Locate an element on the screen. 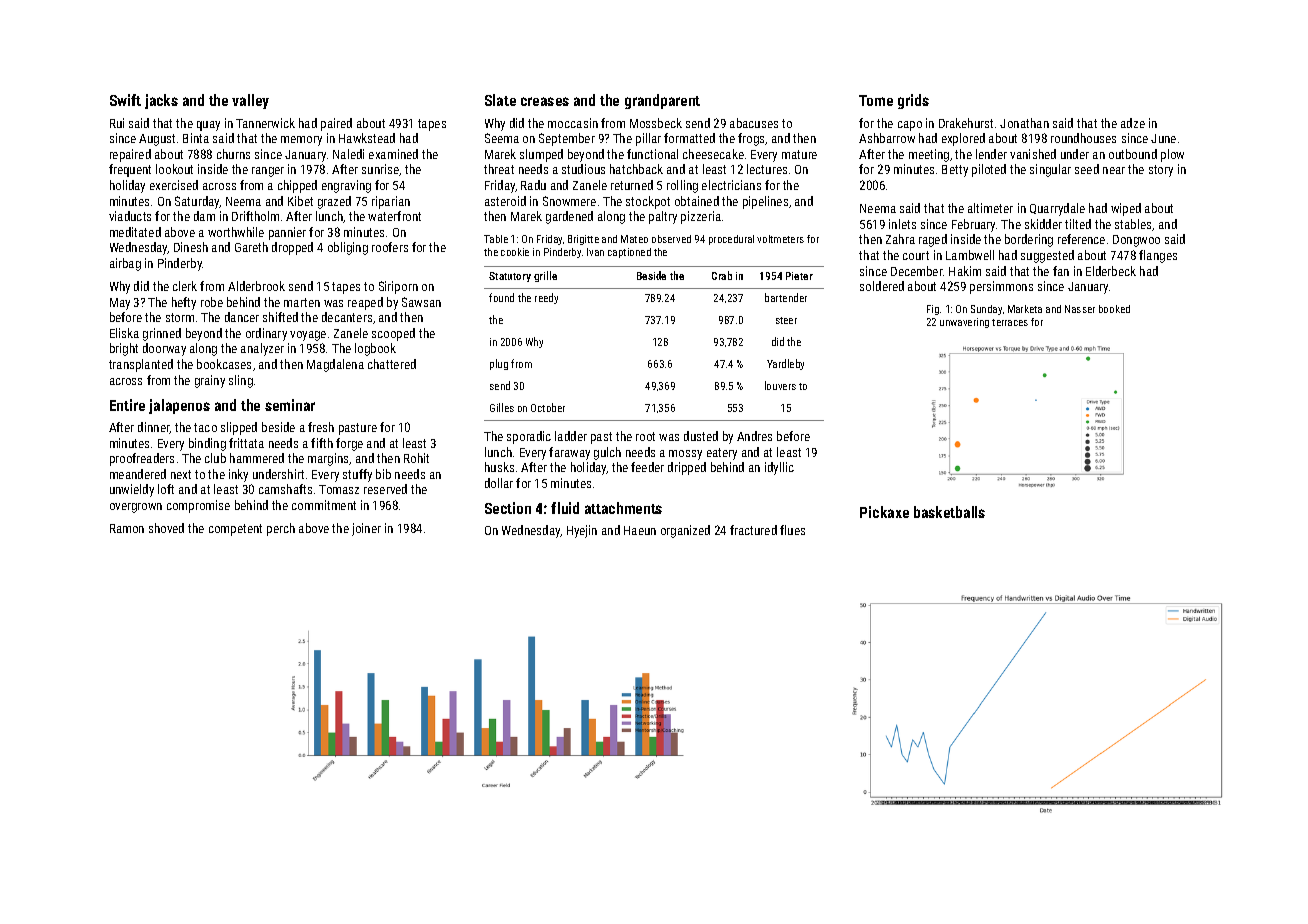 The height and width of the screenshot is (924, 1308). booked is located at coordinates (1114, 309).
